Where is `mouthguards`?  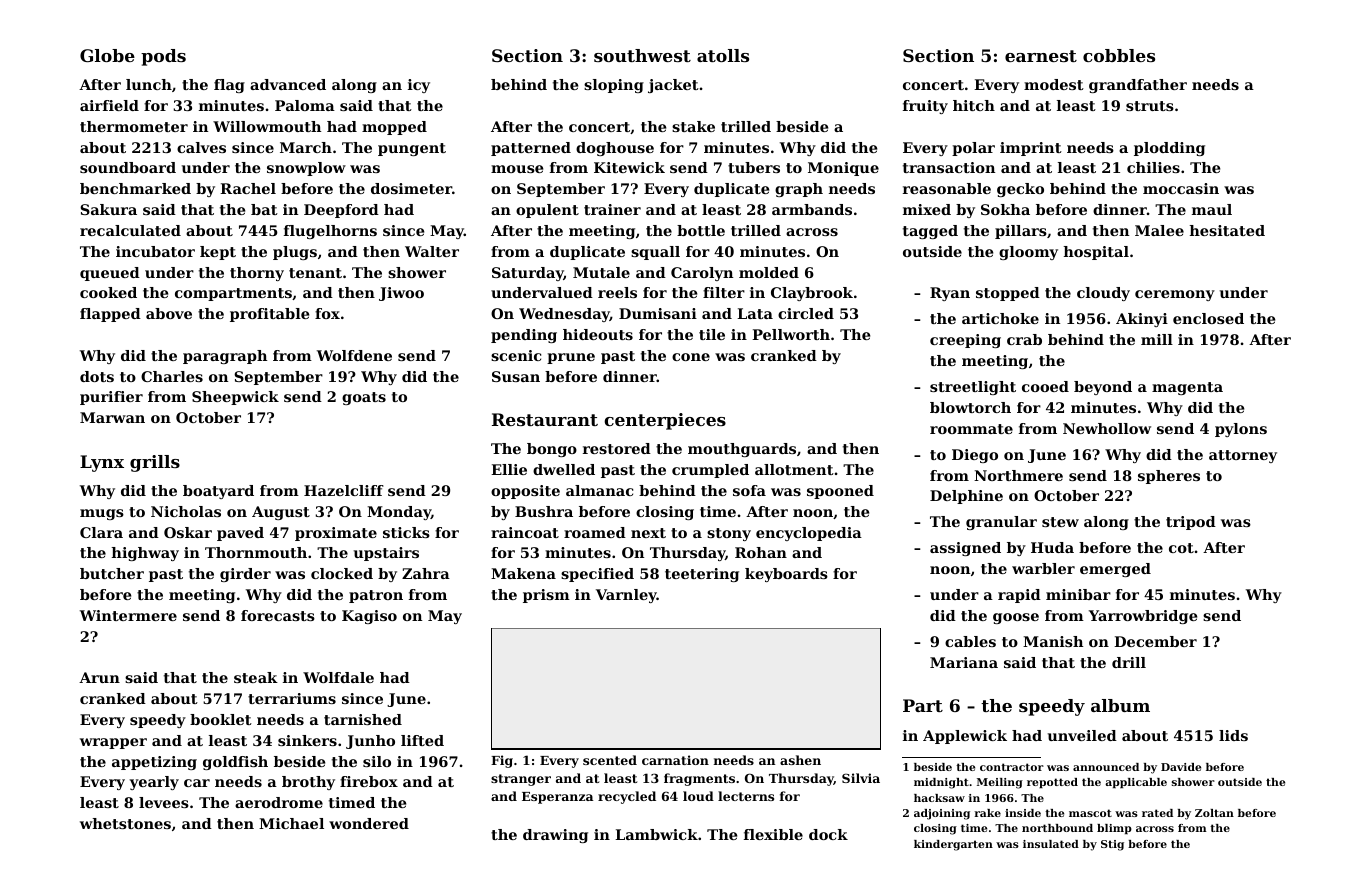
mouthguards is located at coordinates (742, 450).
